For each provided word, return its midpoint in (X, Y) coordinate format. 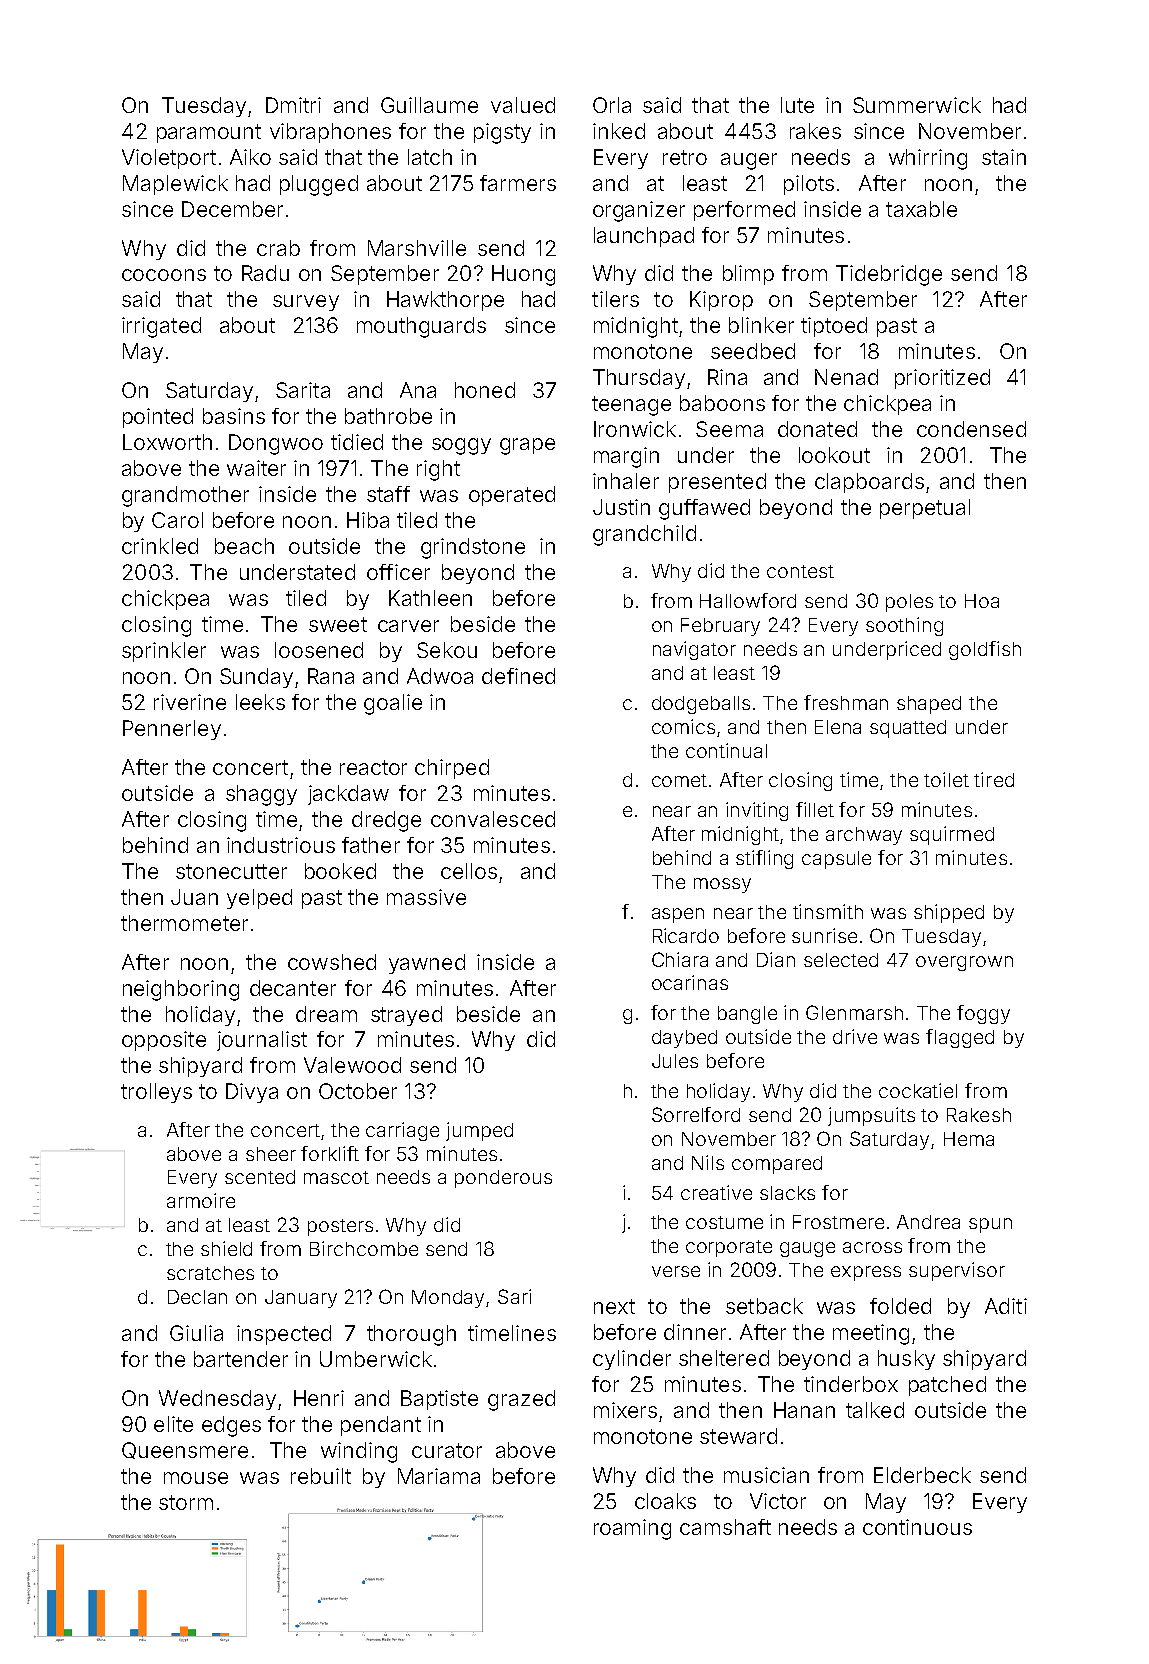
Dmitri (293, 105)
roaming (632, 1529)
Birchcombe (364, 1248)
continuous (917, 1527)
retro (685, 157)
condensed (971, 429)
